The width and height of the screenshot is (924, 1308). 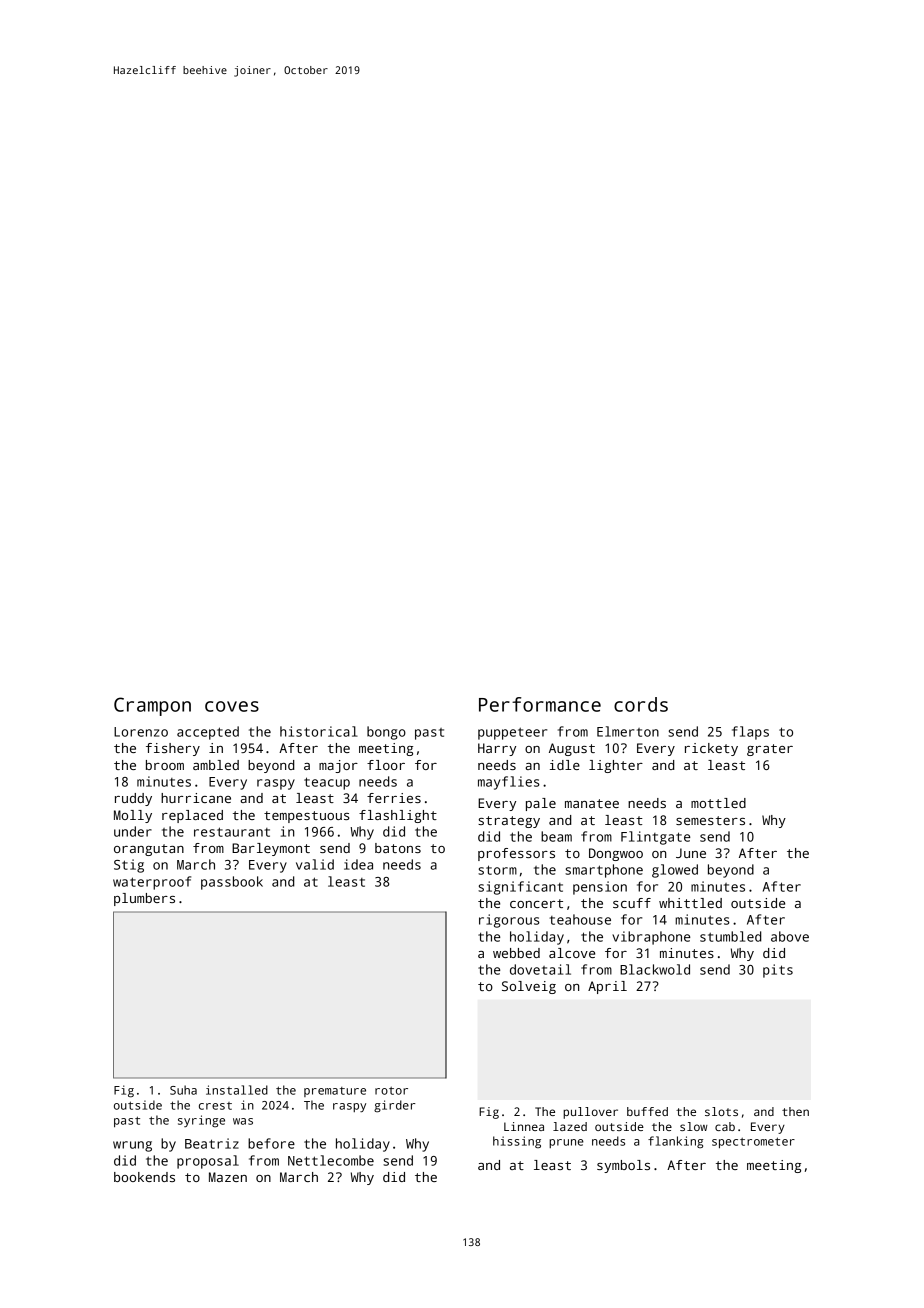 What do you see at coordinates (516, 953) in the screenshot?
I see `webbed` at bounding box center [516, 953].
